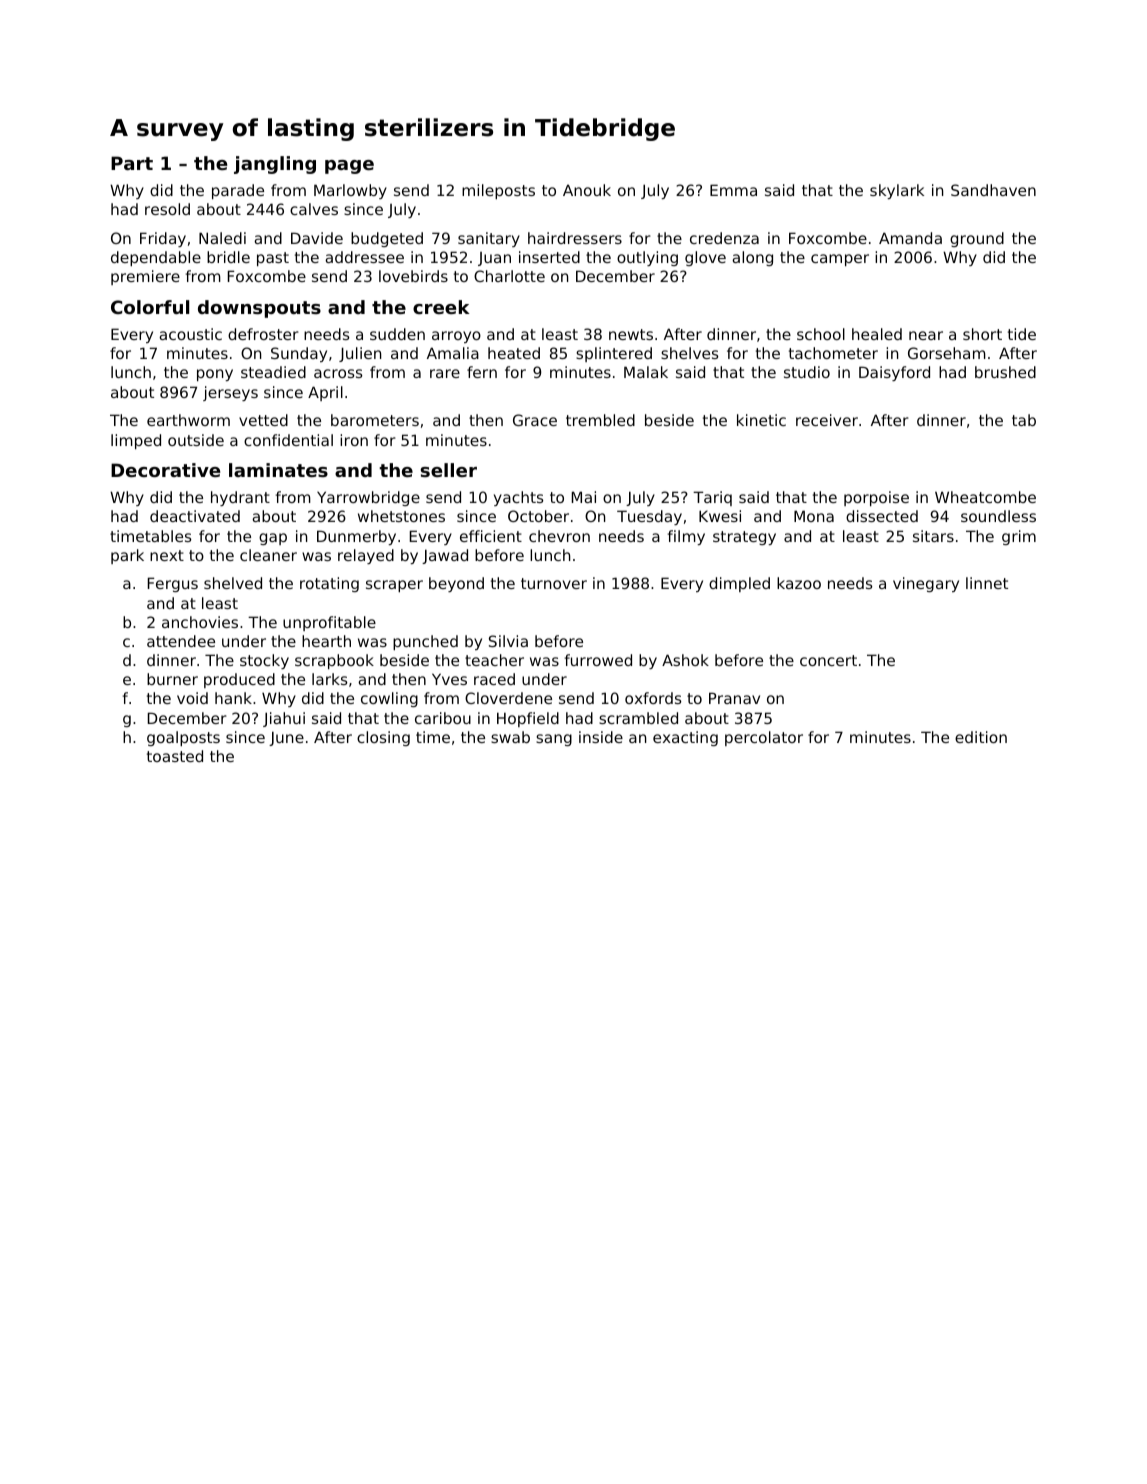 Image resolution: width=1147 pixels, height=1484 pixels. What do you see at coordinates (175, 756) in the screenshot?
I see `toasted` at bounding box center [175, 756].
